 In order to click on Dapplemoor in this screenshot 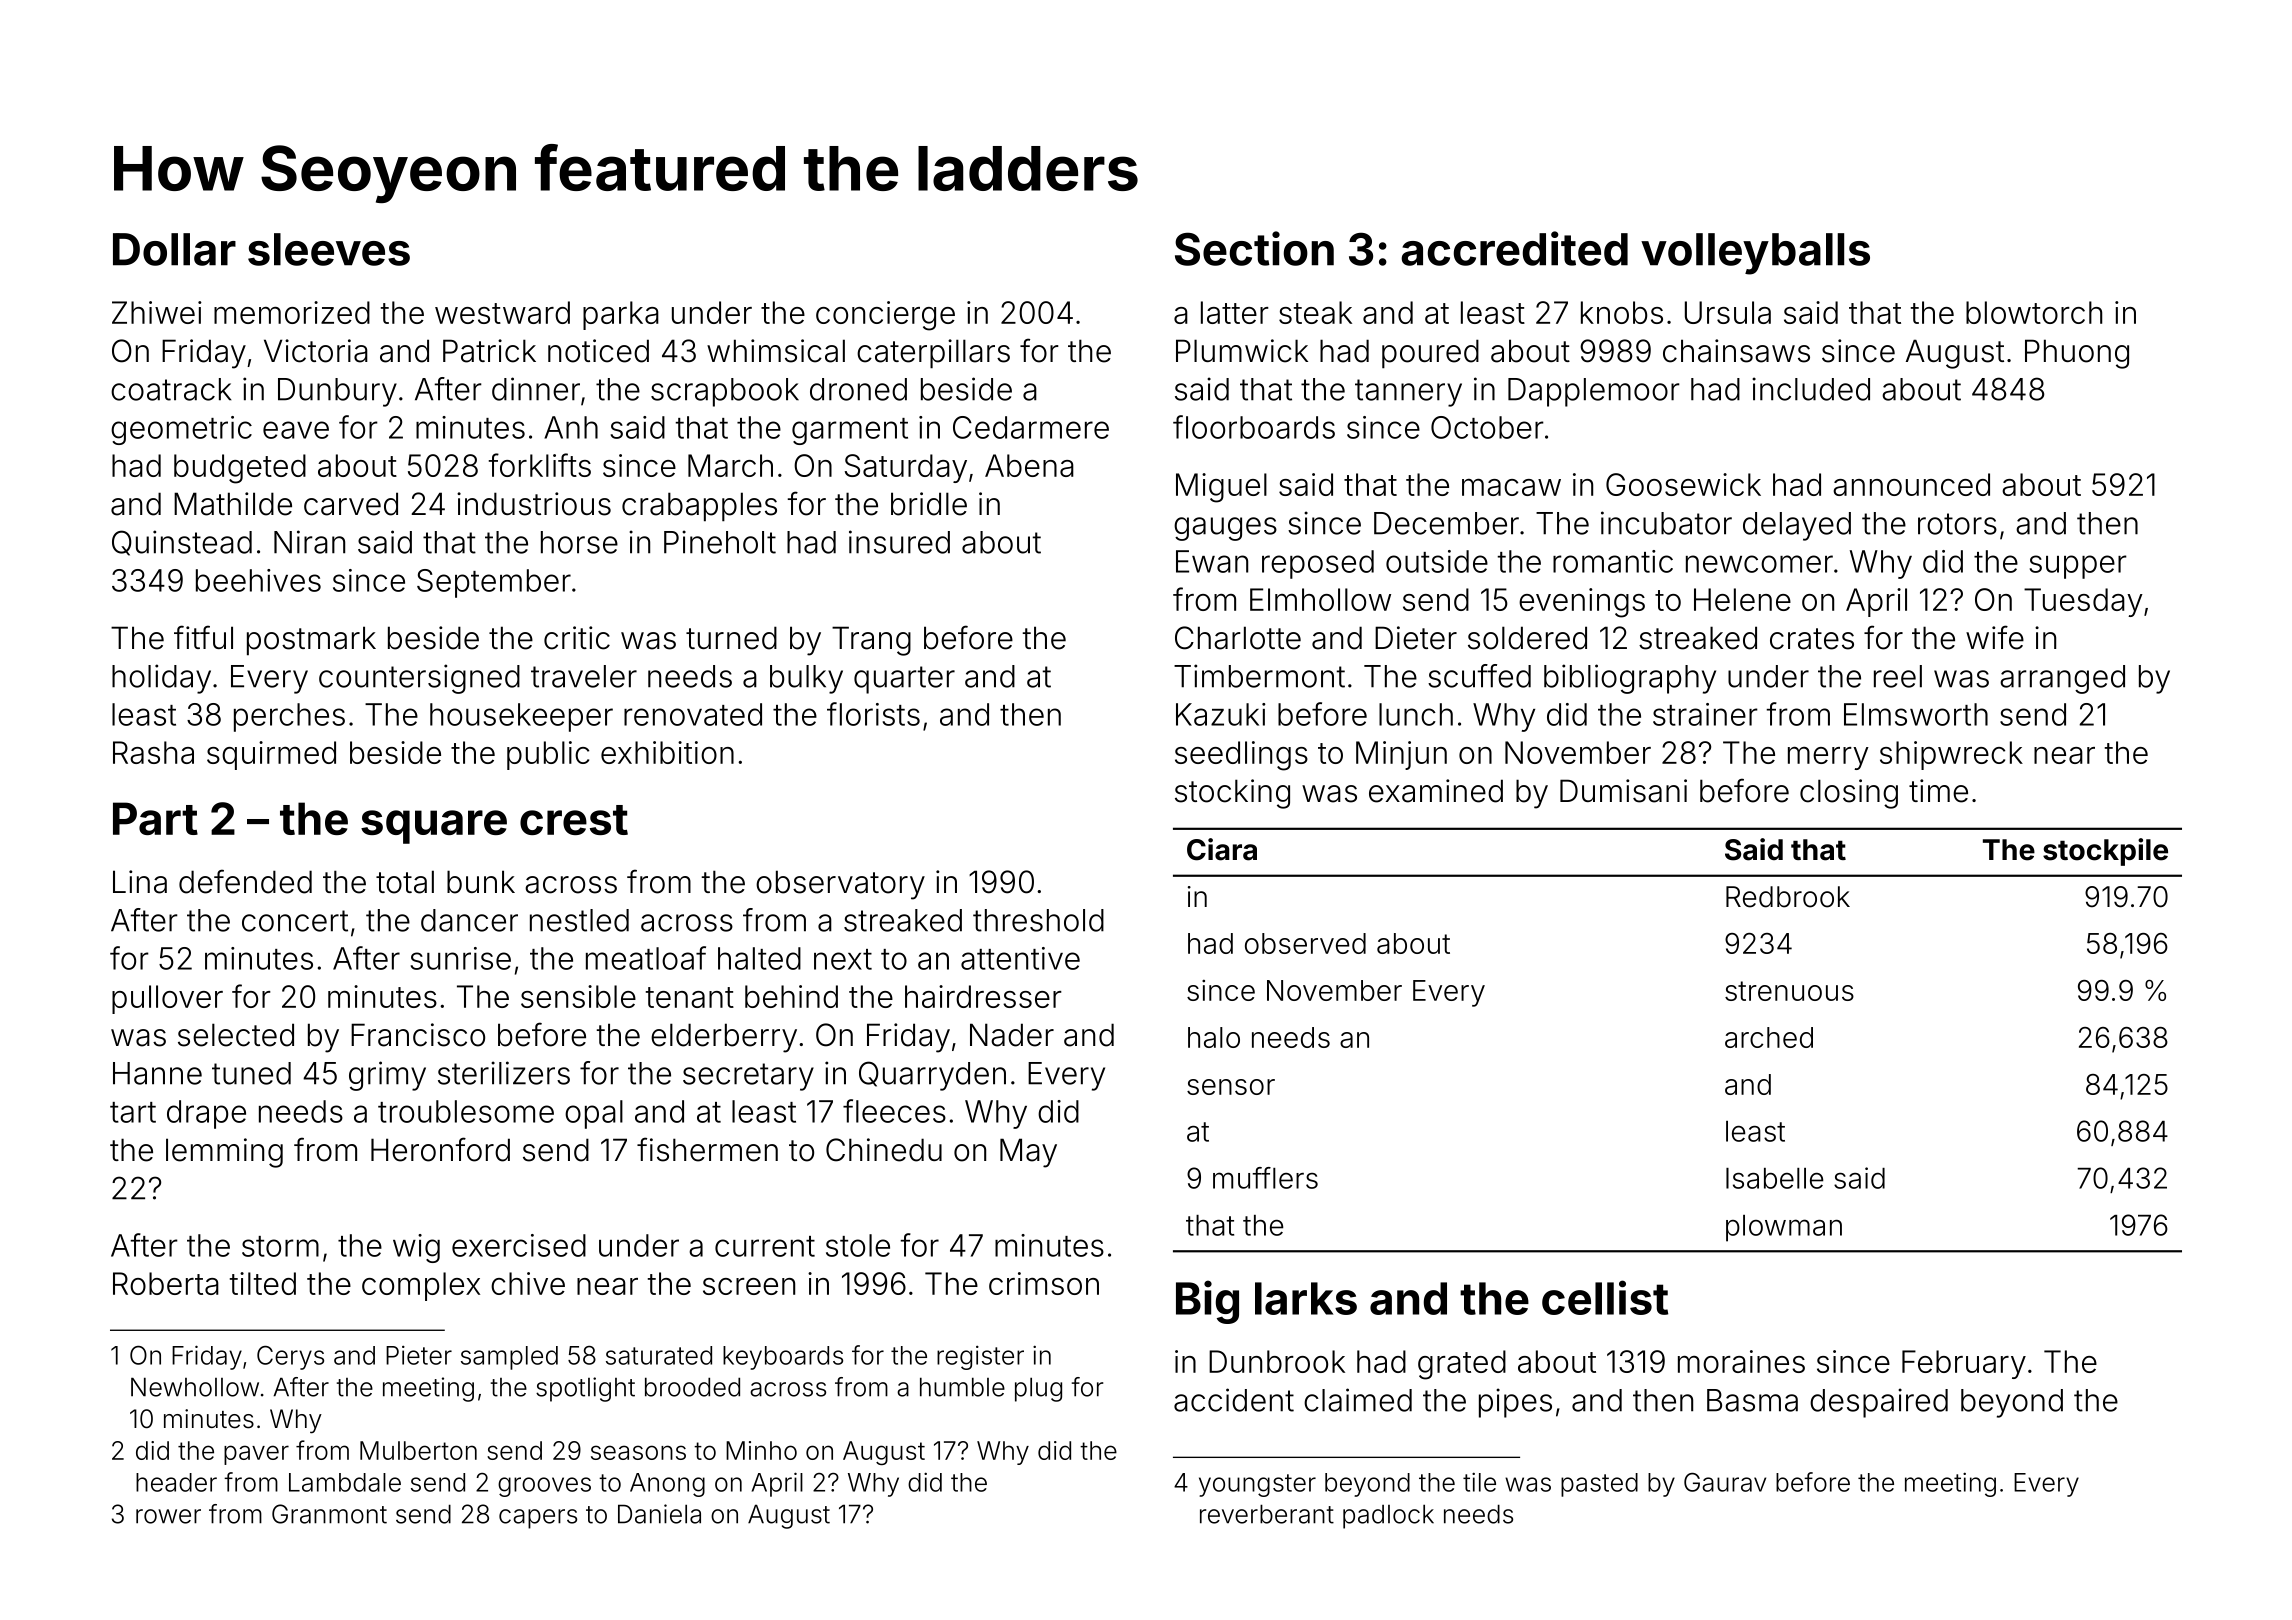, I will do `click(1594, 392)`.
